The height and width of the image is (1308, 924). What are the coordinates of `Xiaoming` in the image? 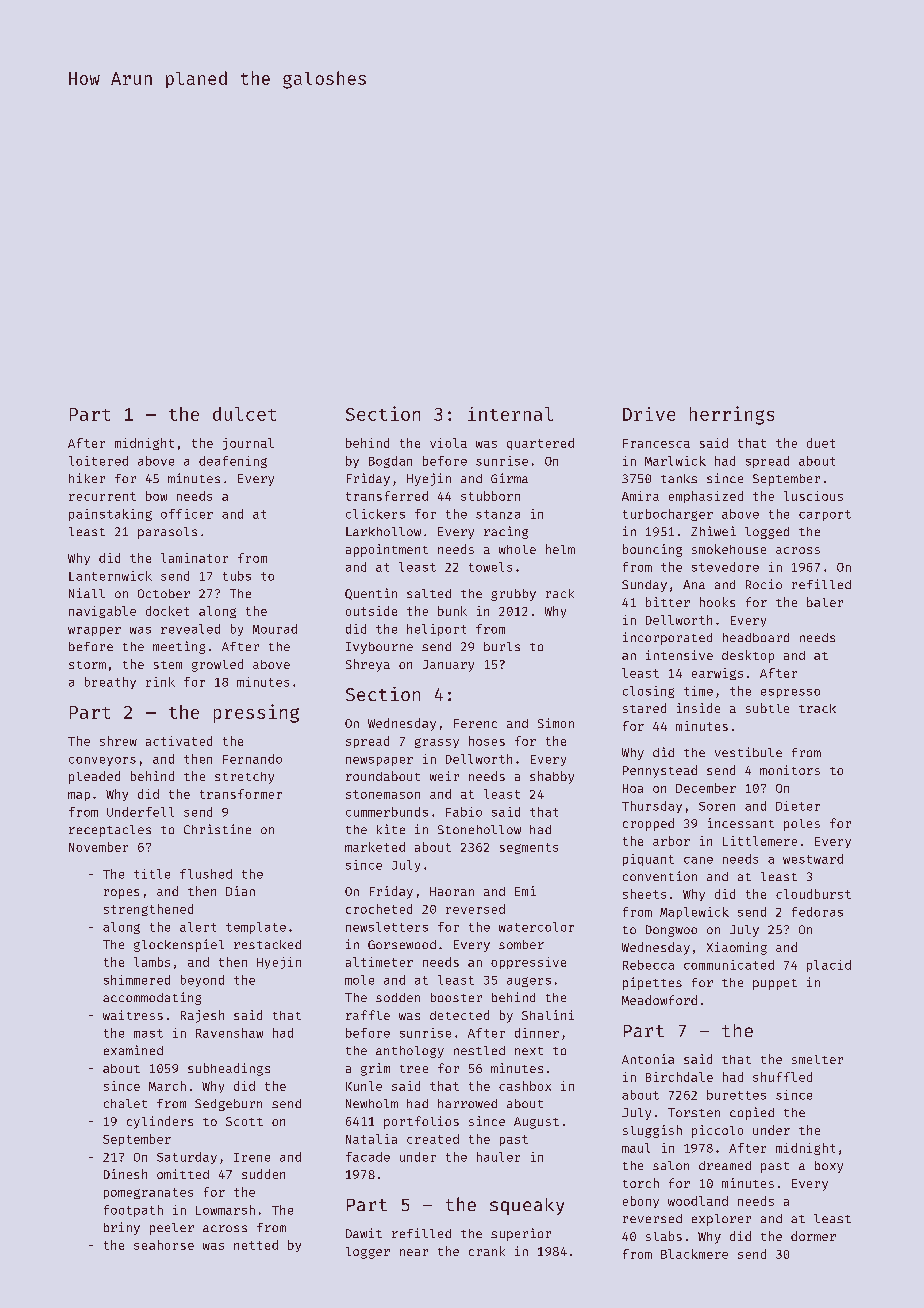 It's located at (737, 948).
